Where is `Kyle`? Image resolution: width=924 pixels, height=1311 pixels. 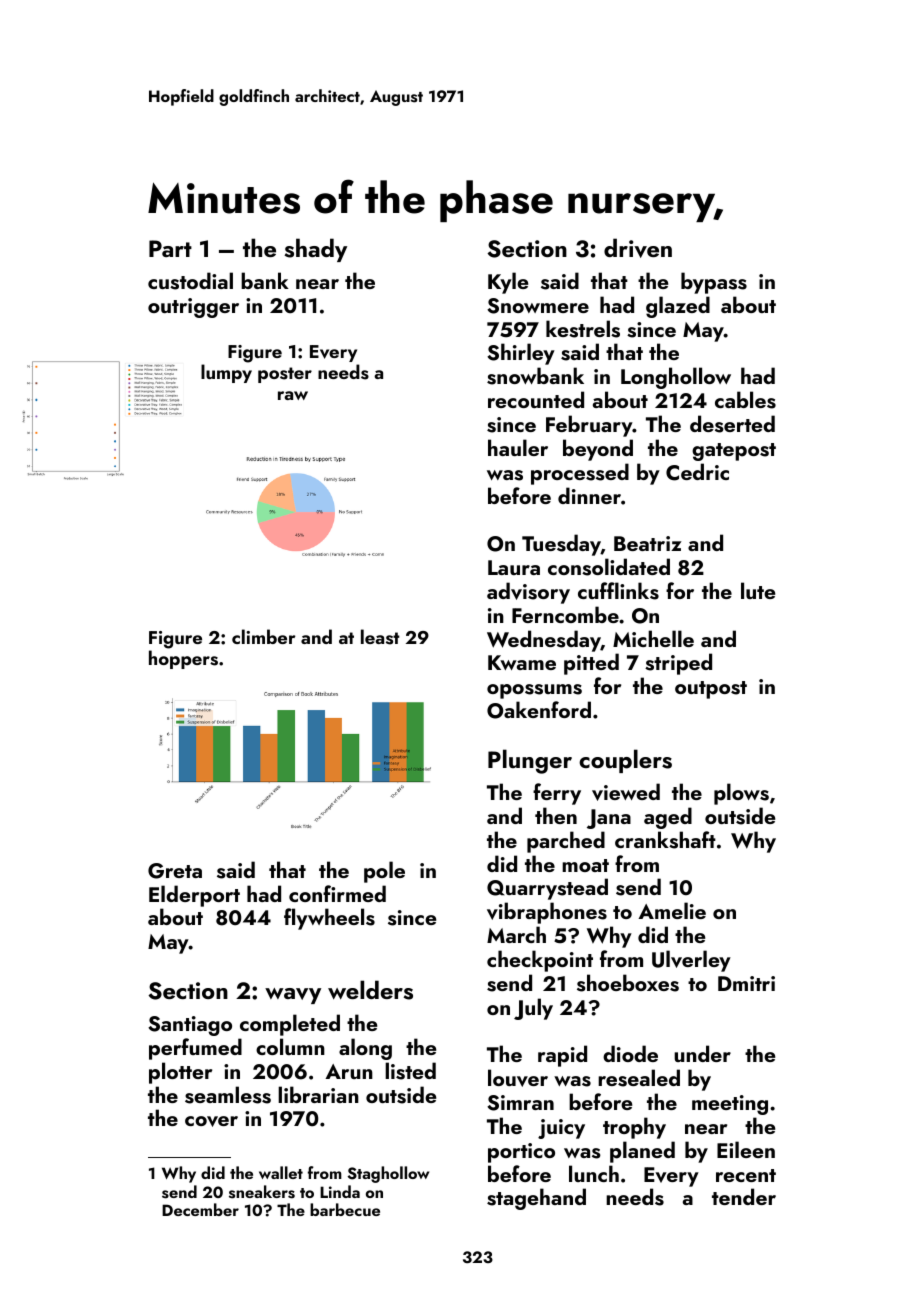
Kyle is located at coordinates (508, 283).
